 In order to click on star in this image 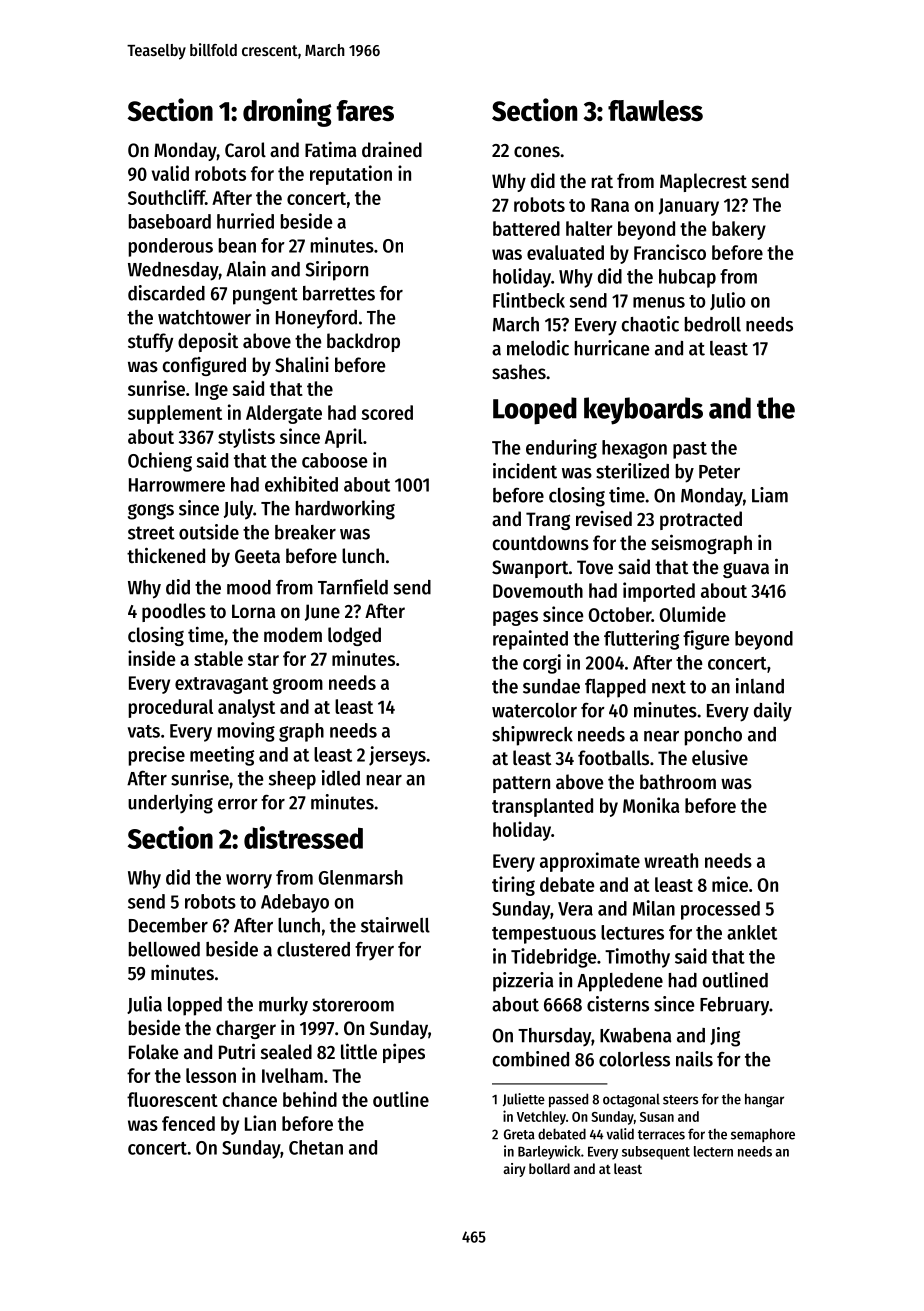, I will do `click(263, 659)`.
